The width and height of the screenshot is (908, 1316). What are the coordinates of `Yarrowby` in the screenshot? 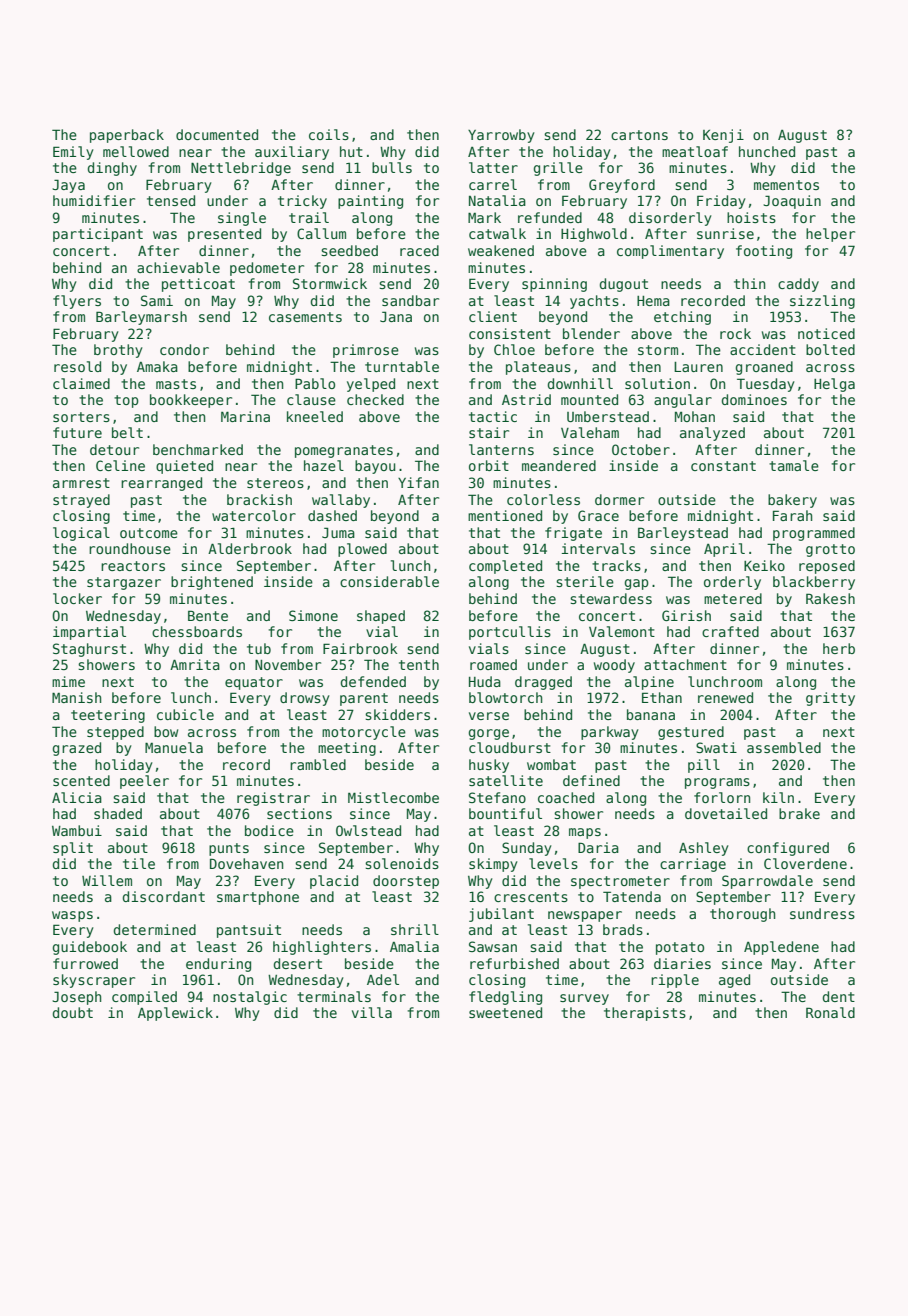 It's located at (501, 136).
